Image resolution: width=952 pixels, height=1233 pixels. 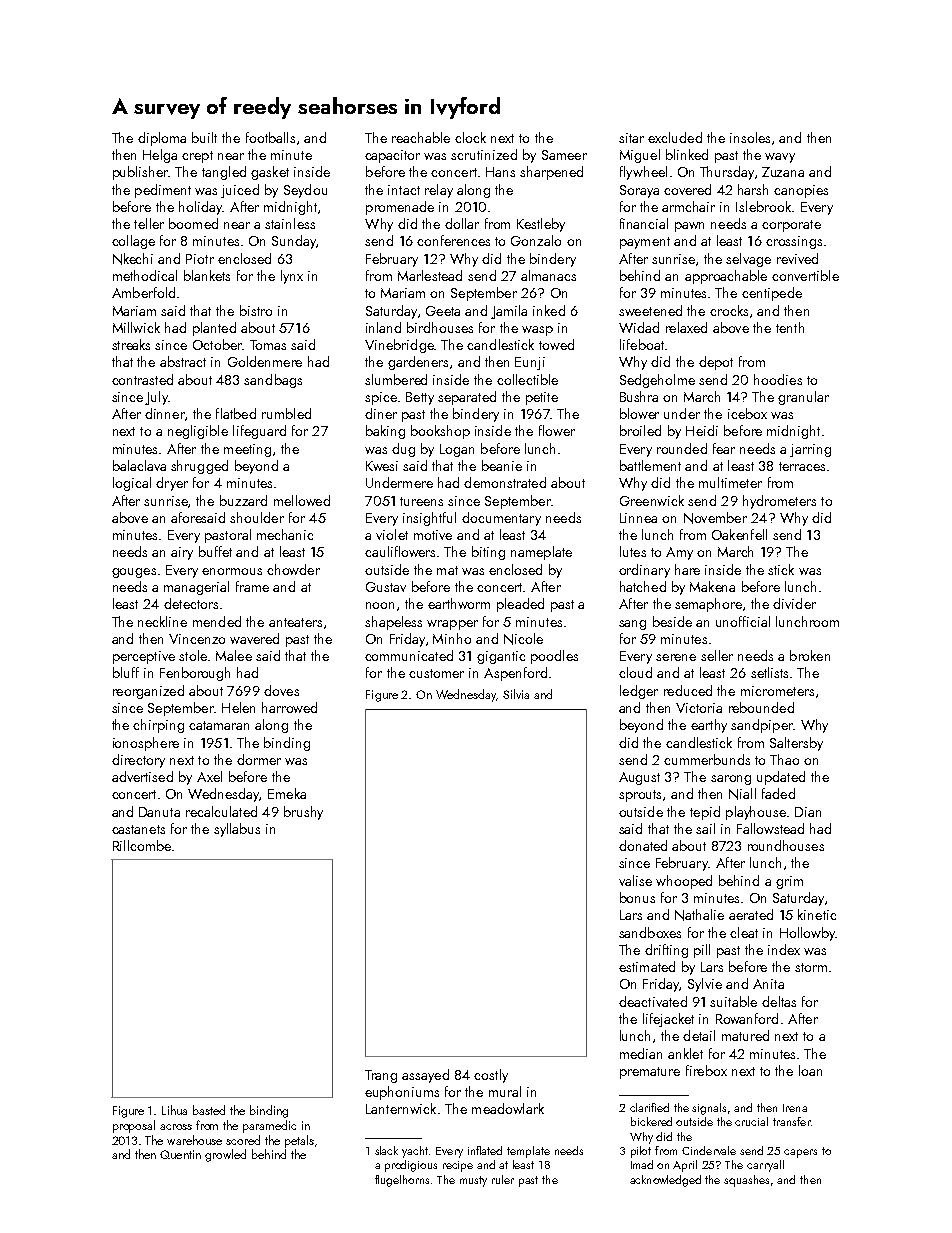 What do you see at coordinates (270, 137) in the screenshot?
I see `footballs` at bounding box center [270, 137].
